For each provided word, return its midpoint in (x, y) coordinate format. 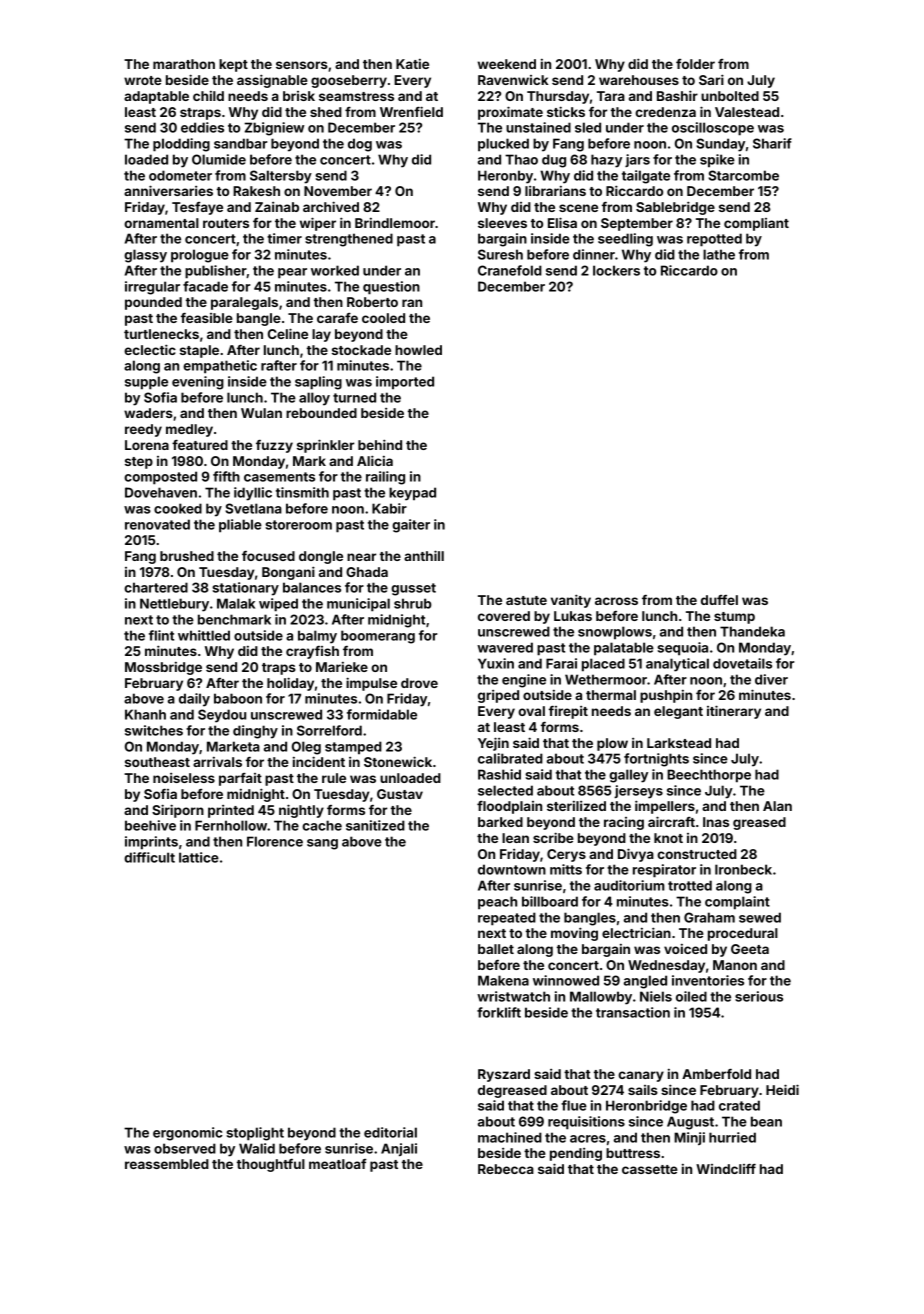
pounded (153, 303)
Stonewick (398, 761)
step (139, 463)
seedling (625, 240)
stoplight (255, 1134)
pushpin (666, 696)
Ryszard (504, 1075)
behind (380, 444)
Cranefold (510, 270)
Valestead (747, 112)
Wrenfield (411, 111)
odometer (180, 175)
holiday (290, 684)
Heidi (782, 1089)
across (616, 601)
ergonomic (188, 1134)
